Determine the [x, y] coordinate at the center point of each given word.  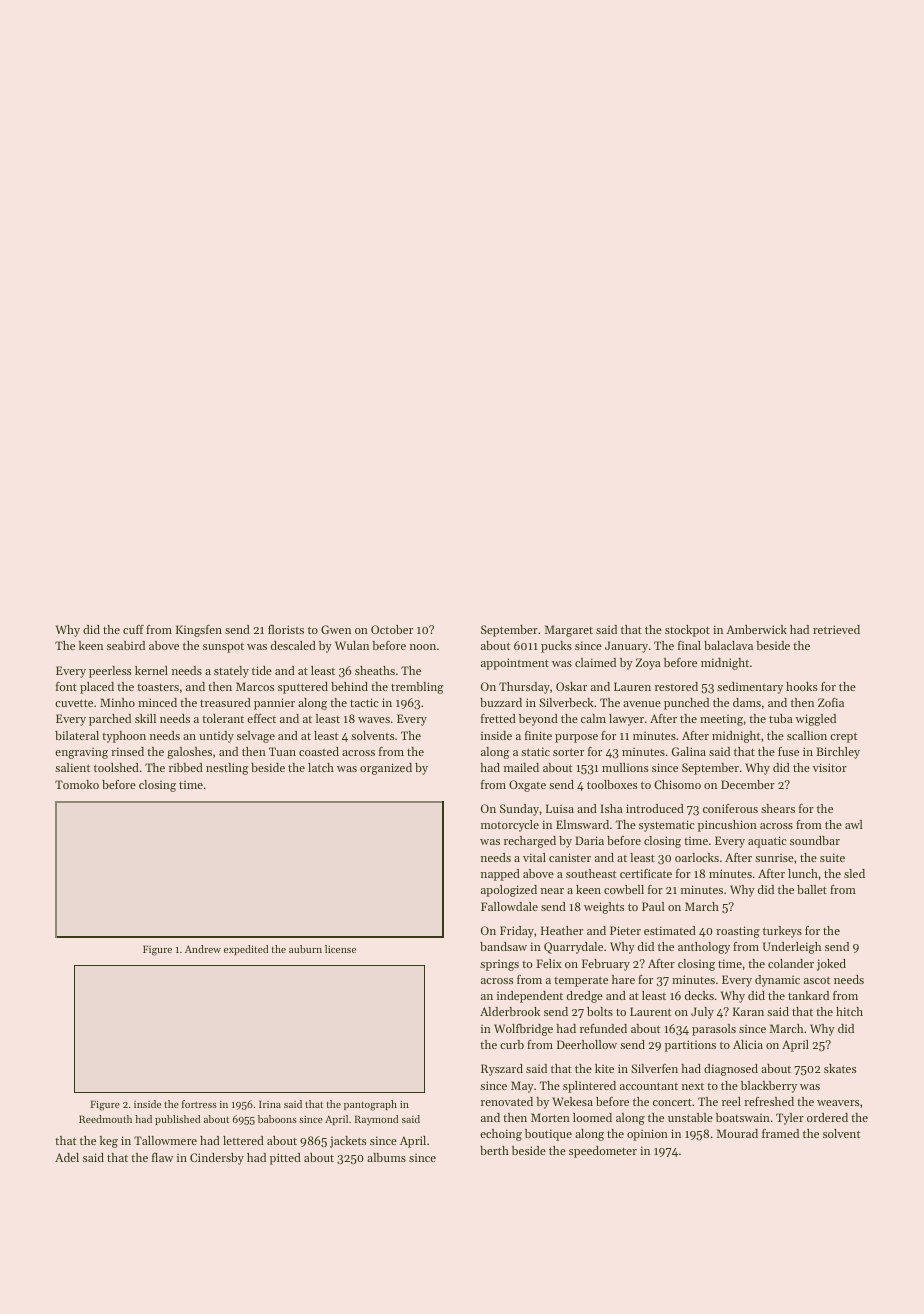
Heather [562, 930]
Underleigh [792, 948]
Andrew [203, 949]
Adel [67, 1157]
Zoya [648, 664]
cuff [133, 629]
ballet [812, 889]
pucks [556, 647]
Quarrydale [573, 948]
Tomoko [77, 784]
